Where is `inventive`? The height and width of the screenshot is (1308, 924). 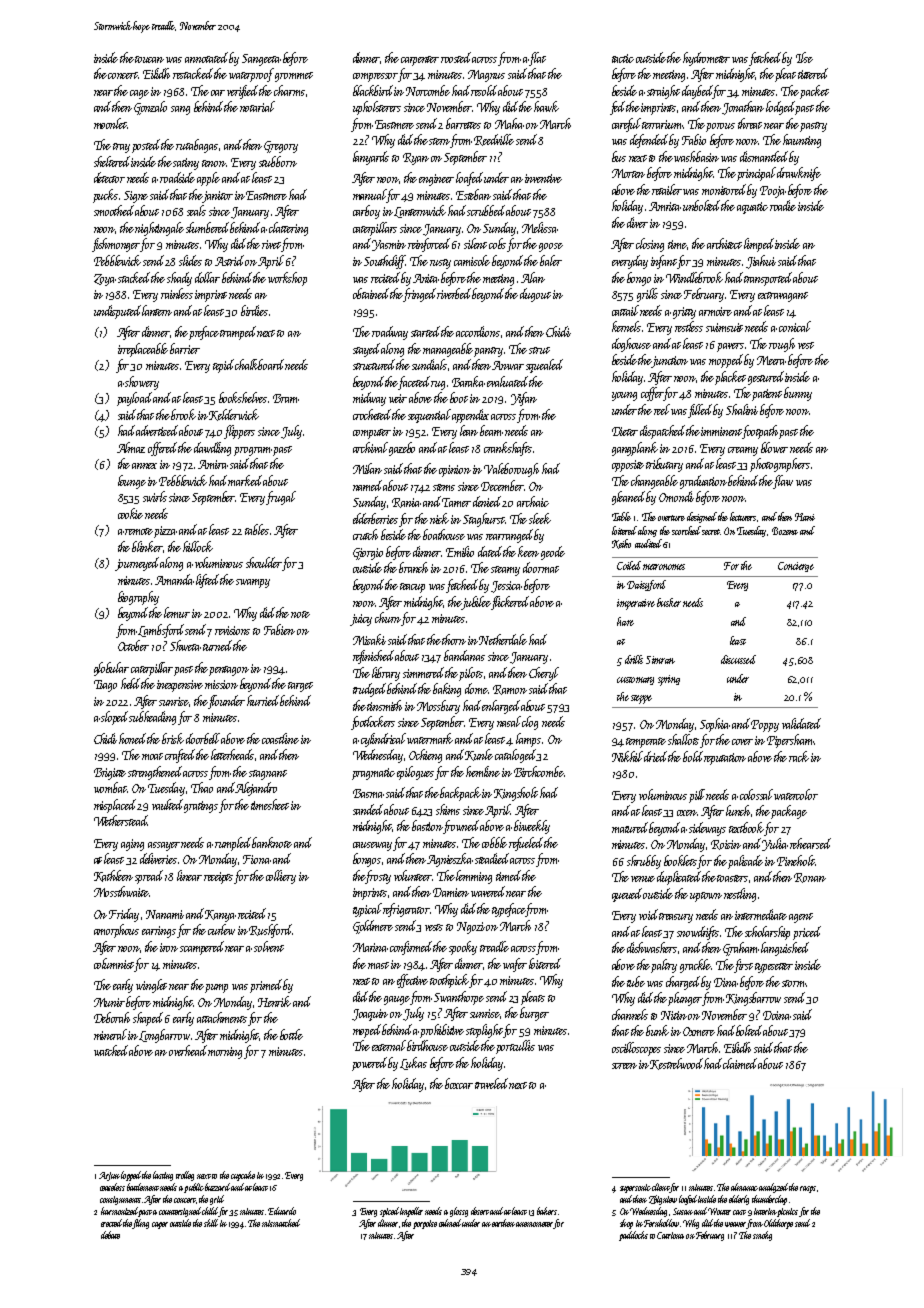 inventive is located at coordinates (543, 178).
